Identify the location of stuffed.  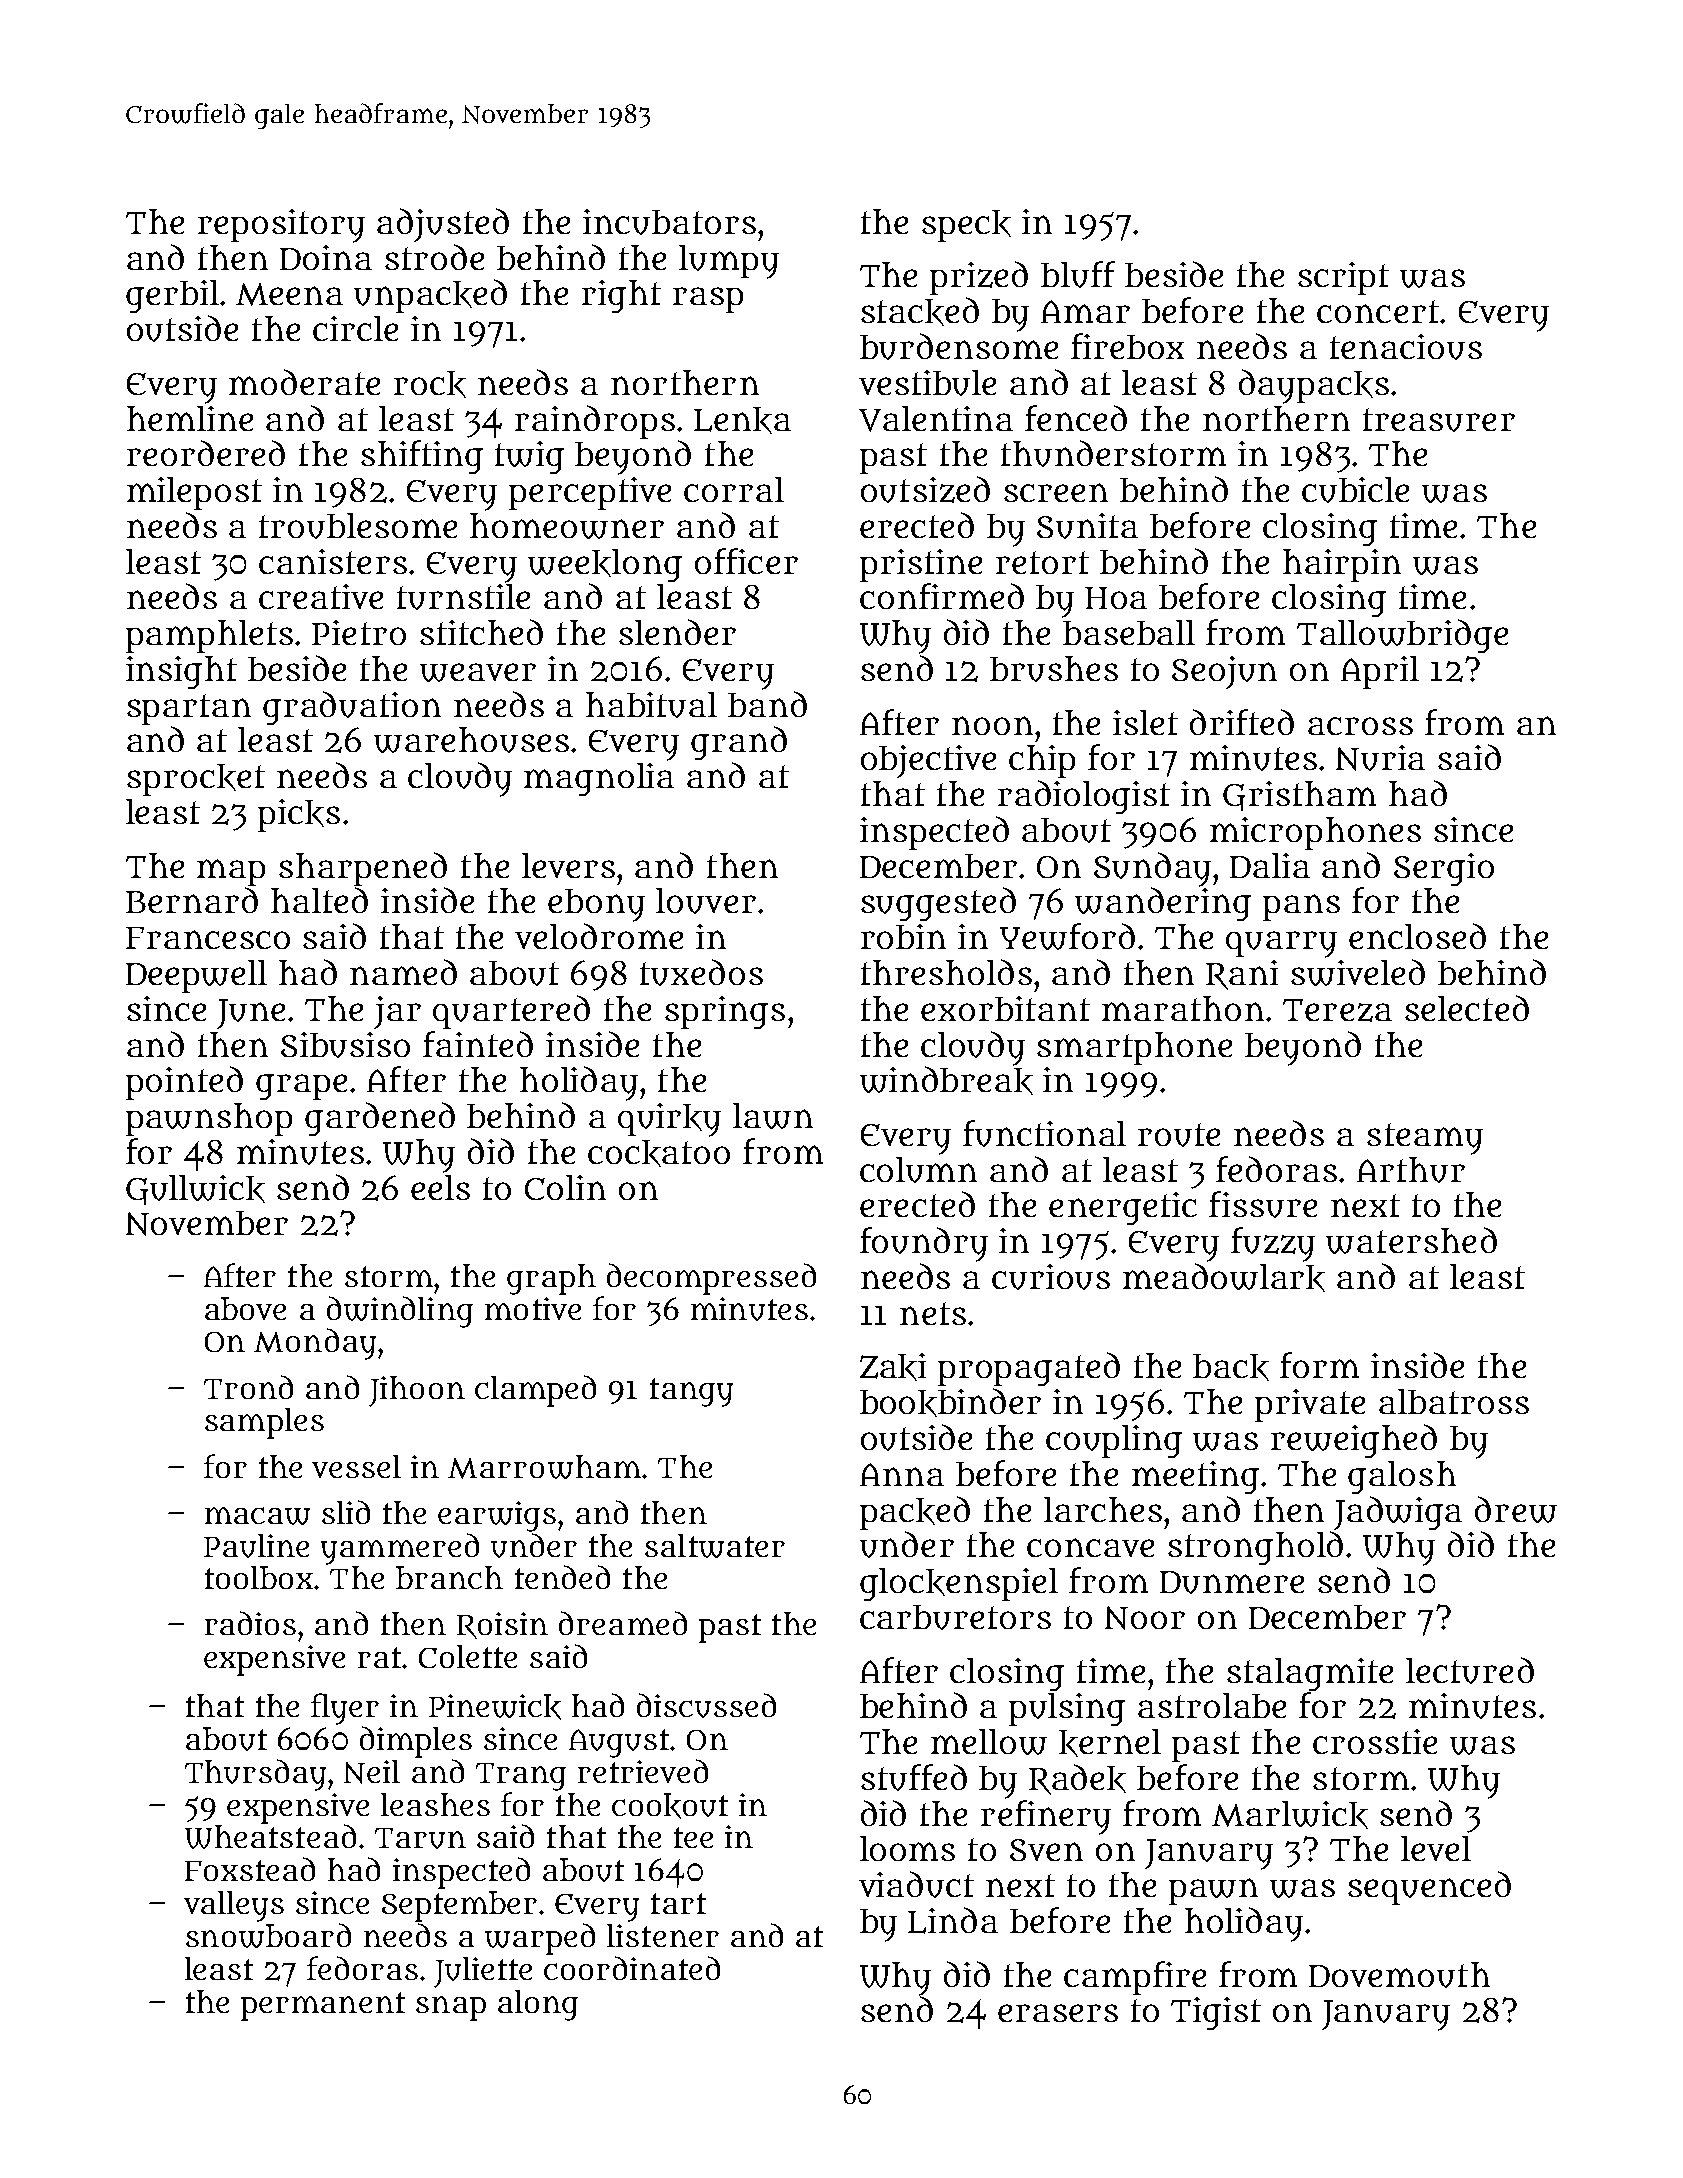
(914, 1777).
